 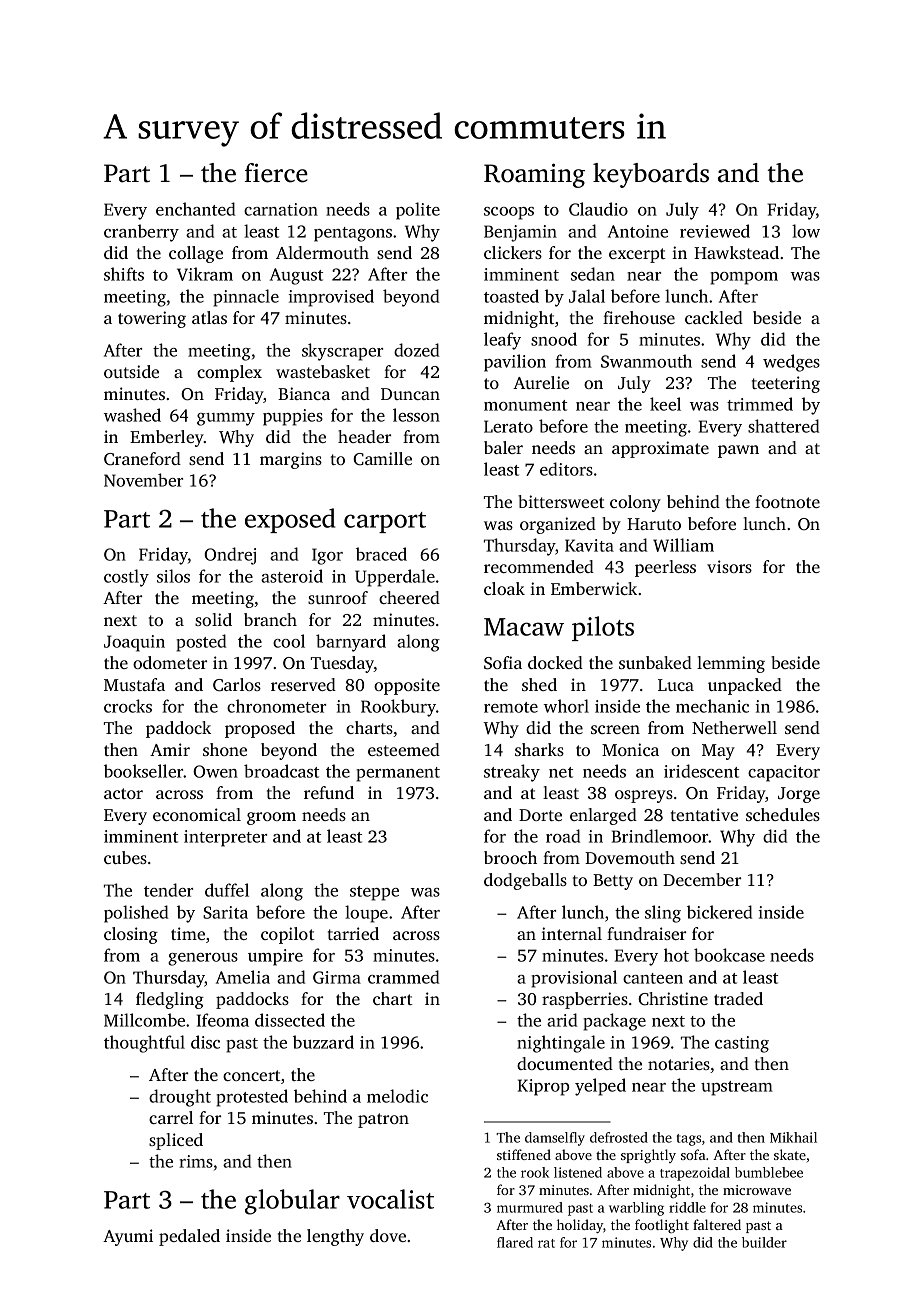 What do you see at coordinates (189, 1237) in the document?
I see `pedaled` at bounding box center [189, 1237].
